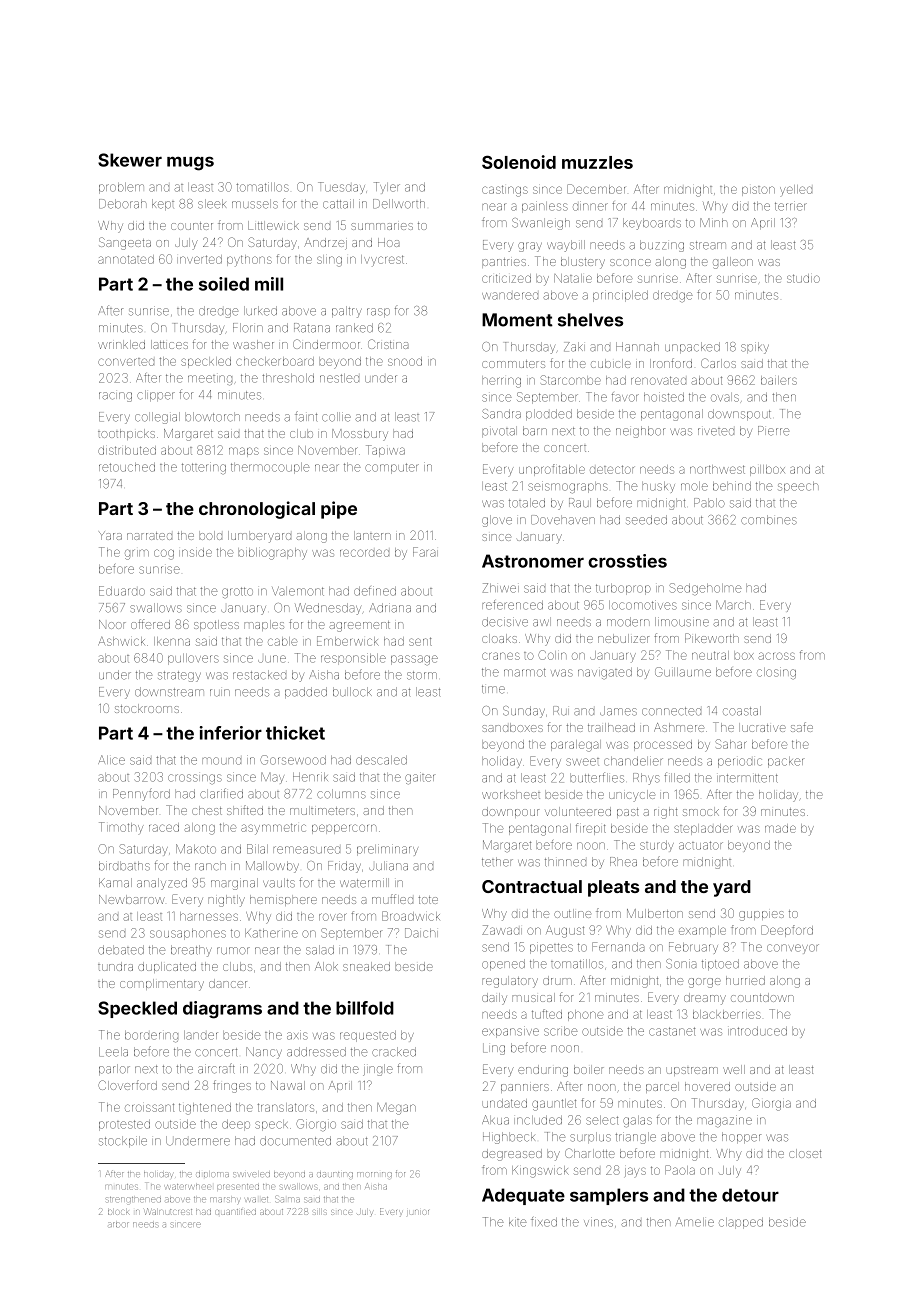  I want to click on renovated, so click(658, 380).
